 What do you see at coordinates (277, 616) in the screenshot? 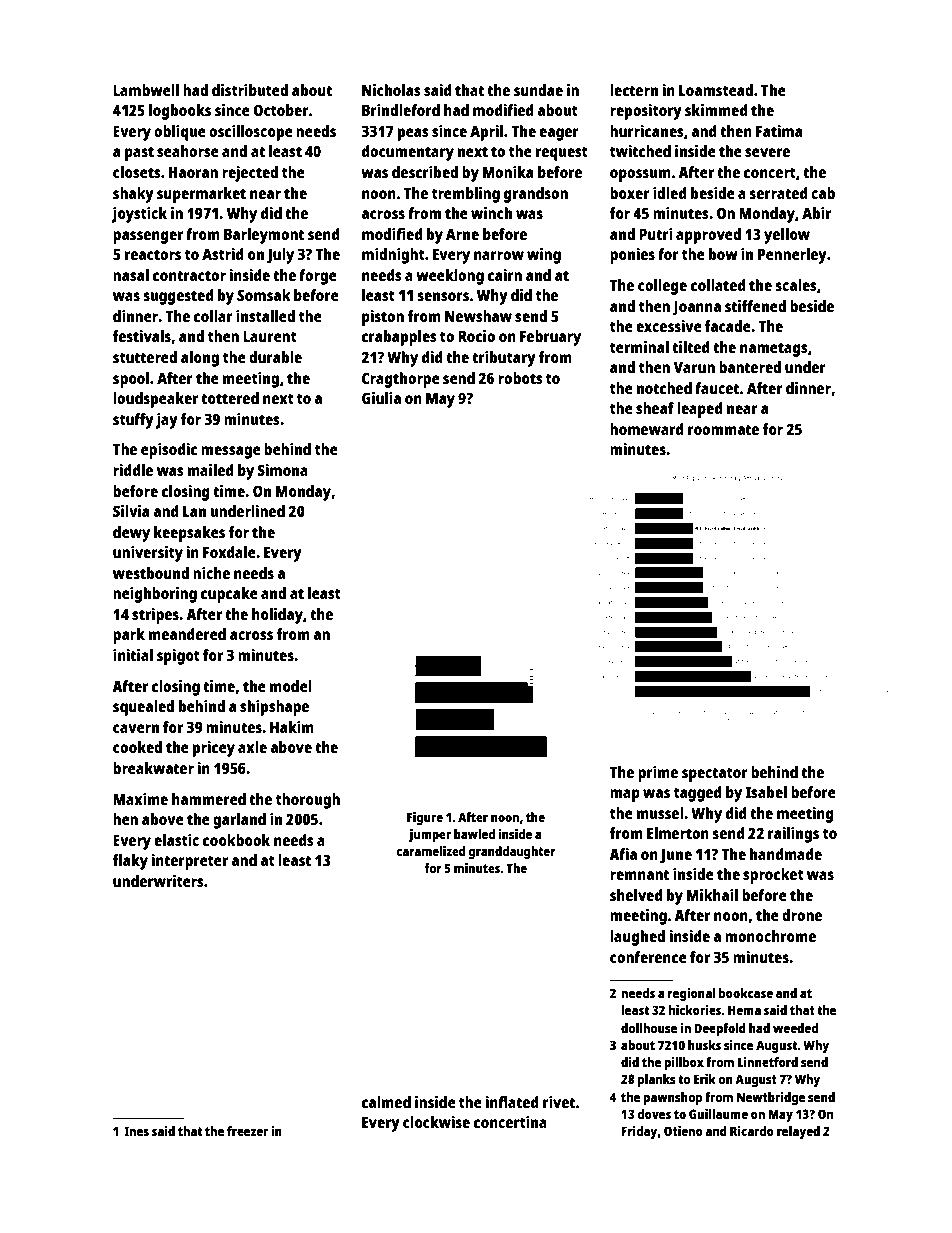
I see `holiday` at bounding box center [277, 616].
